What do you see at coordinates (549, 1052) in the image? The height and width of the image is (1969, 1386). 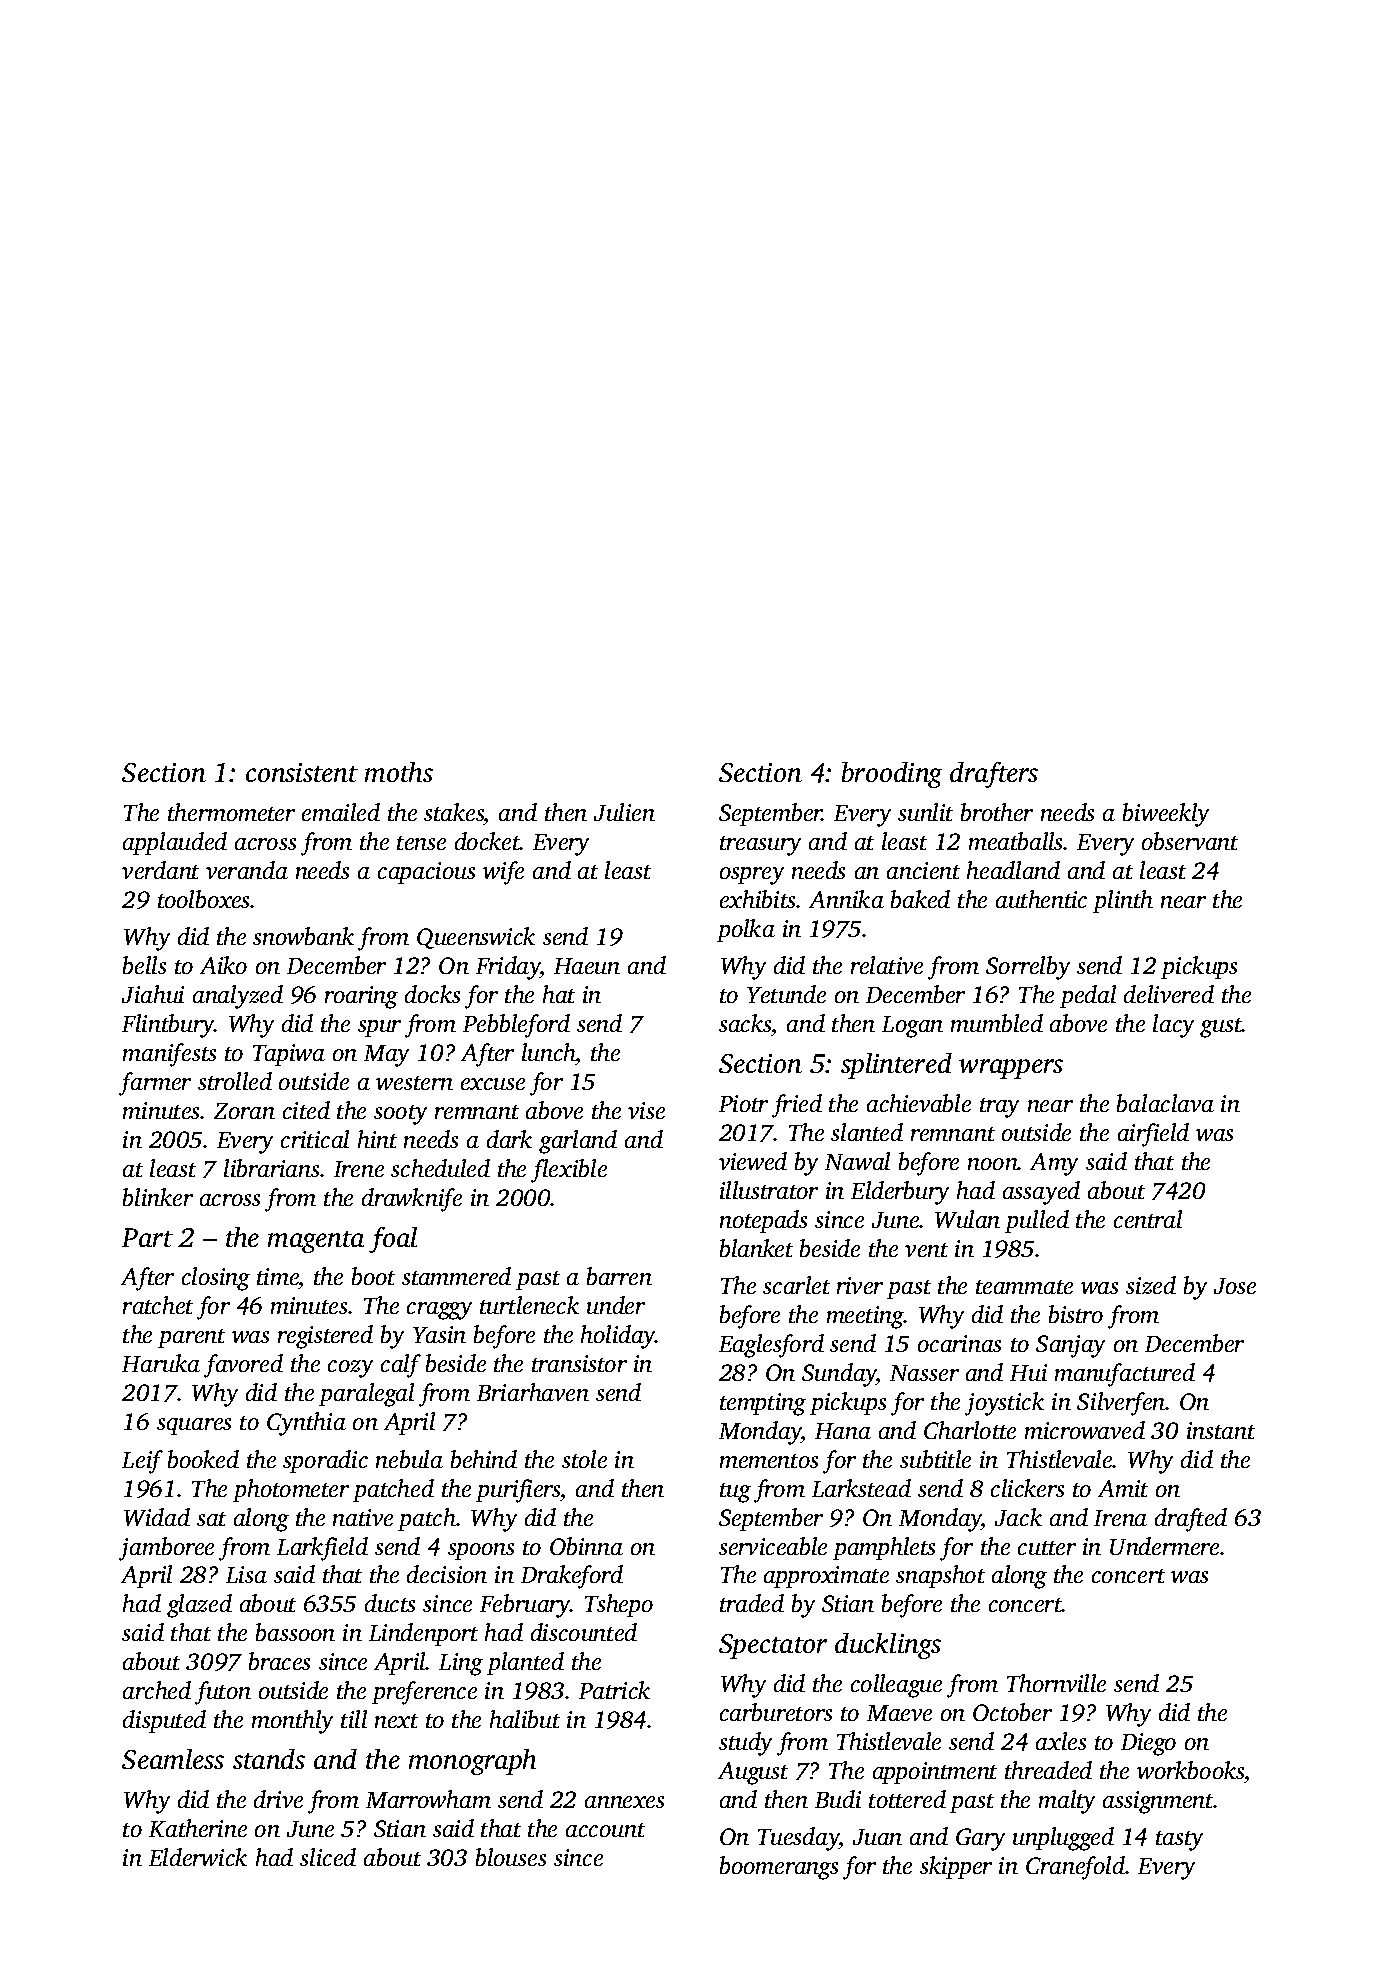 I see `lunch` at bounding box center [549, 1052].
